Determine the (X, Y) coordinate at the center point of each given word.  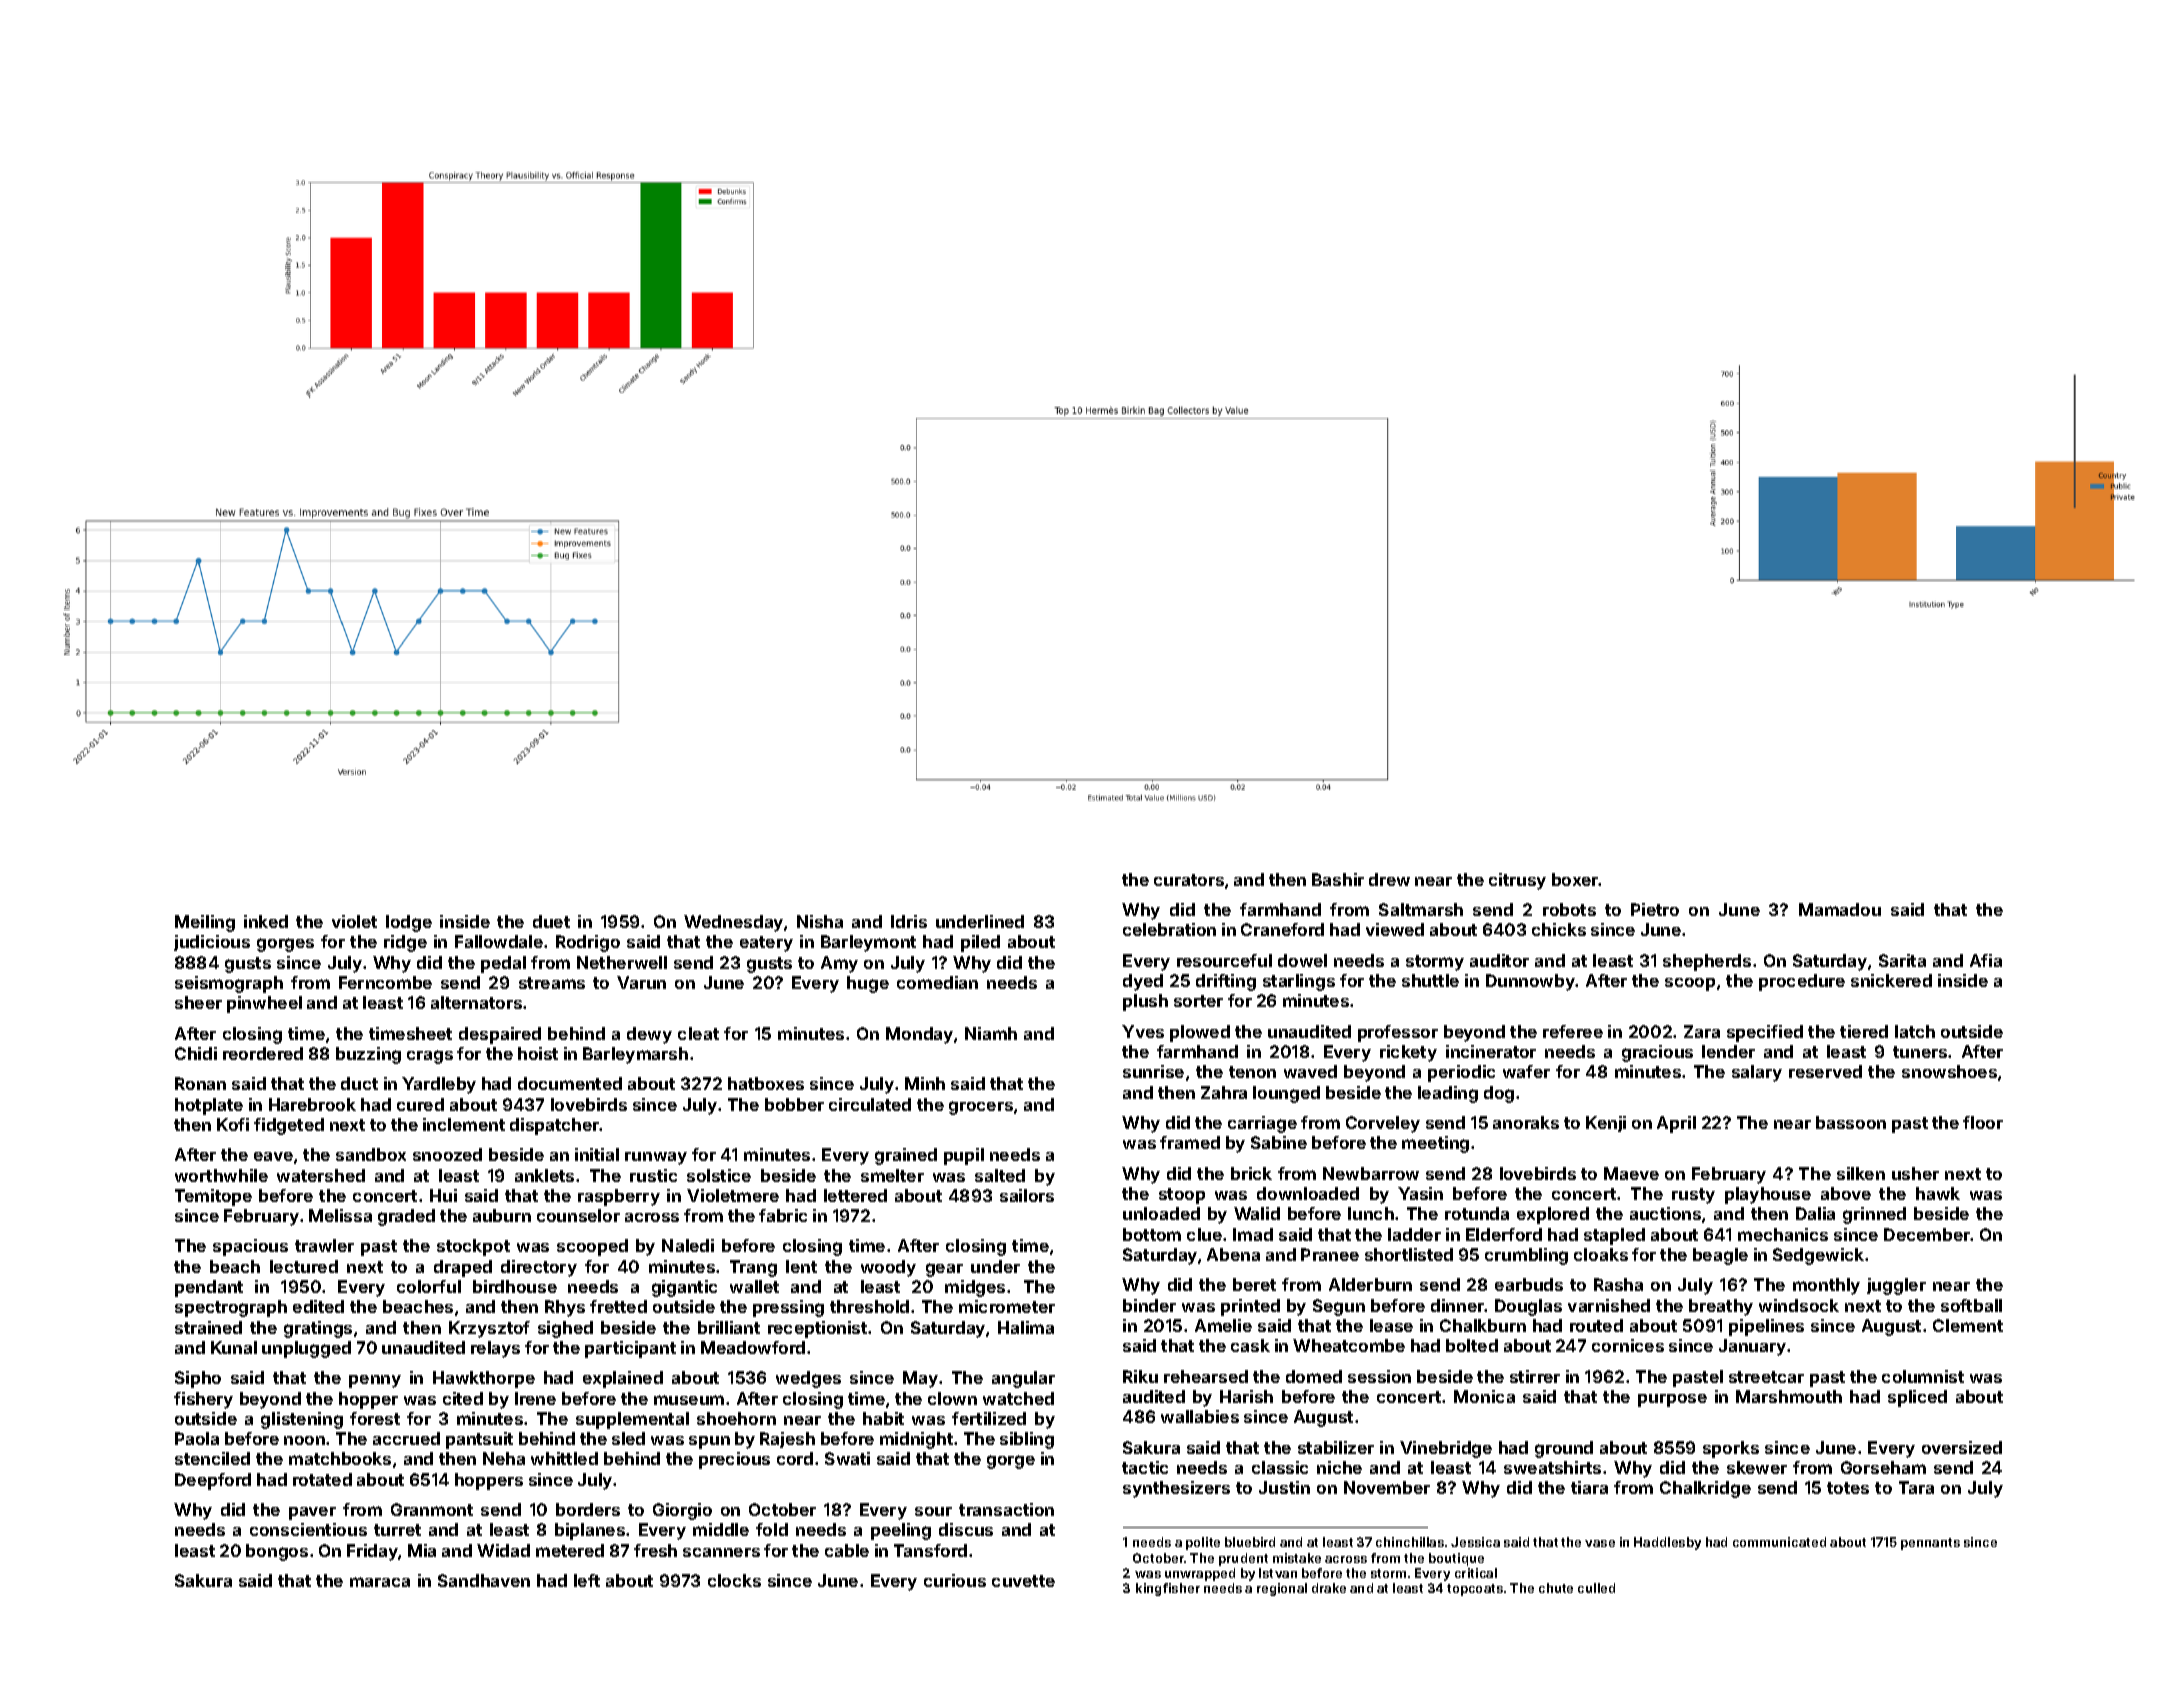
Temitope (213, 1197)
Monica (1484, 1396)
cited (463, 1398)
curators (1189, 880)
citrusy (1517, 881)
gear (944, 1270)
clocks (734, 1580)
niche (1339, 1467)
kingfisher (1168, 1589)
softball (1971, 1305)
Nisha (820, 921)
